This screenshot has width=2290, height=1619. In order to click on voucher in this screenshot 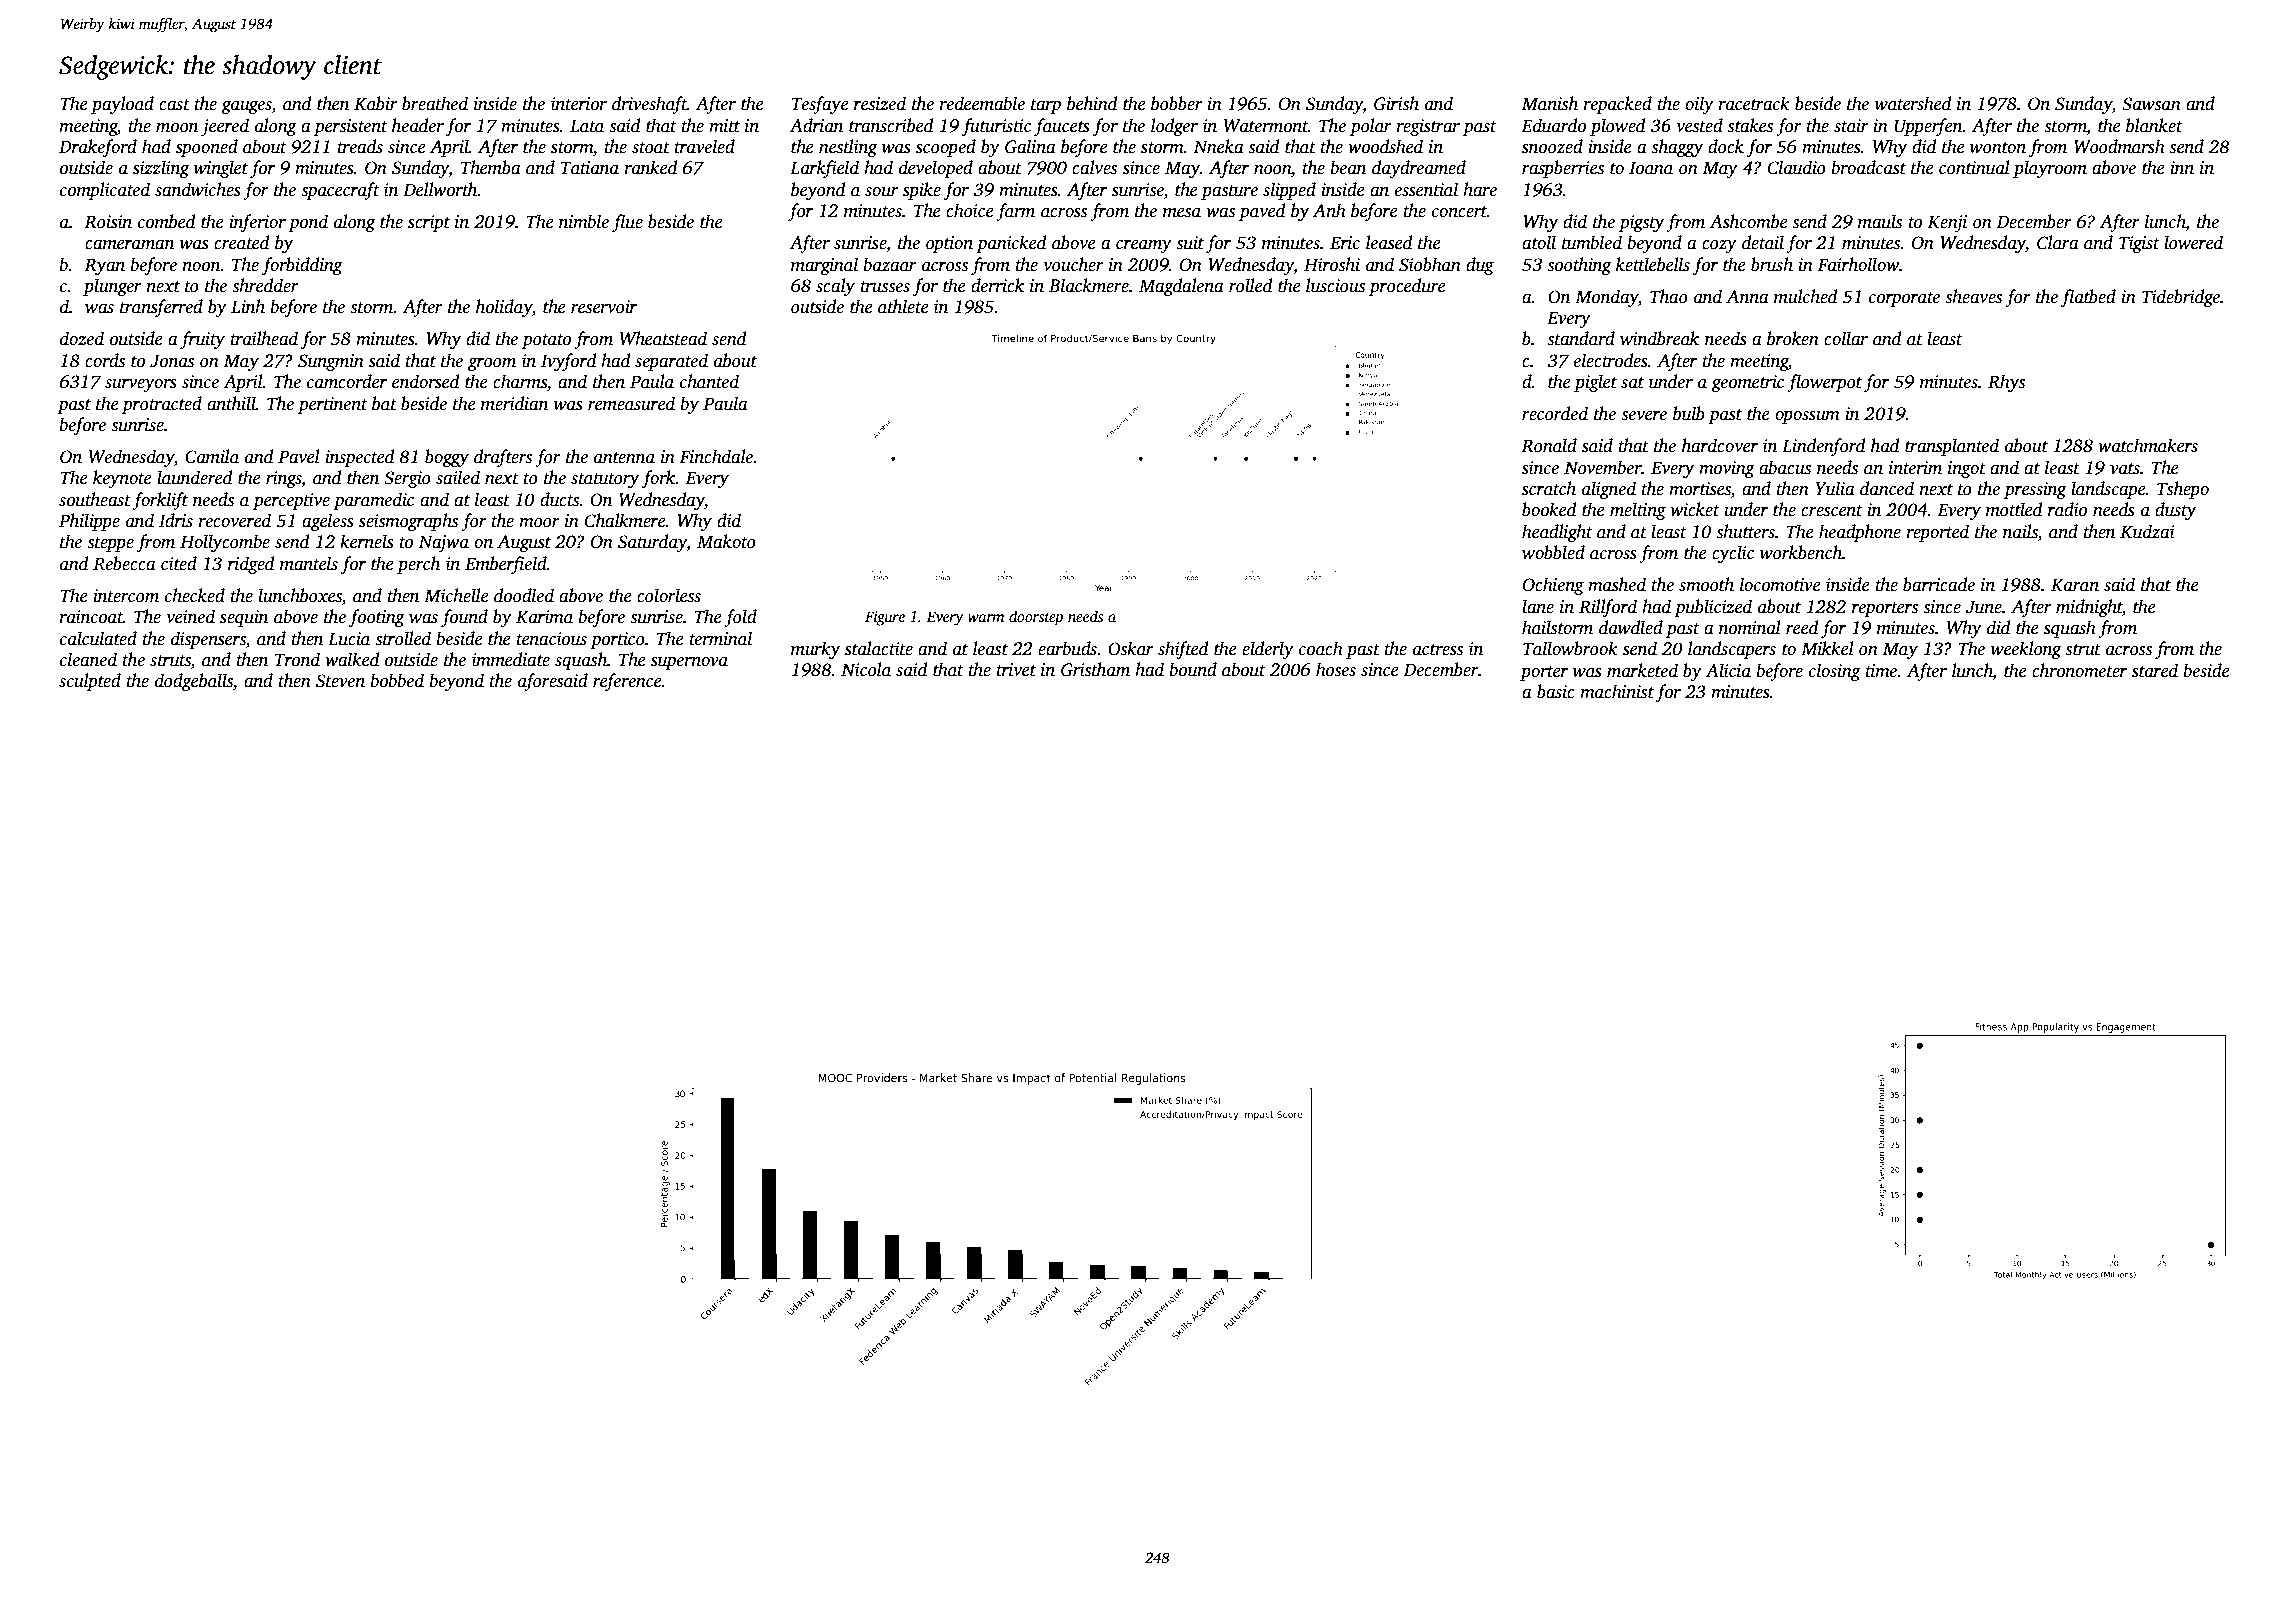, I will do `click(1073, 264)`.
